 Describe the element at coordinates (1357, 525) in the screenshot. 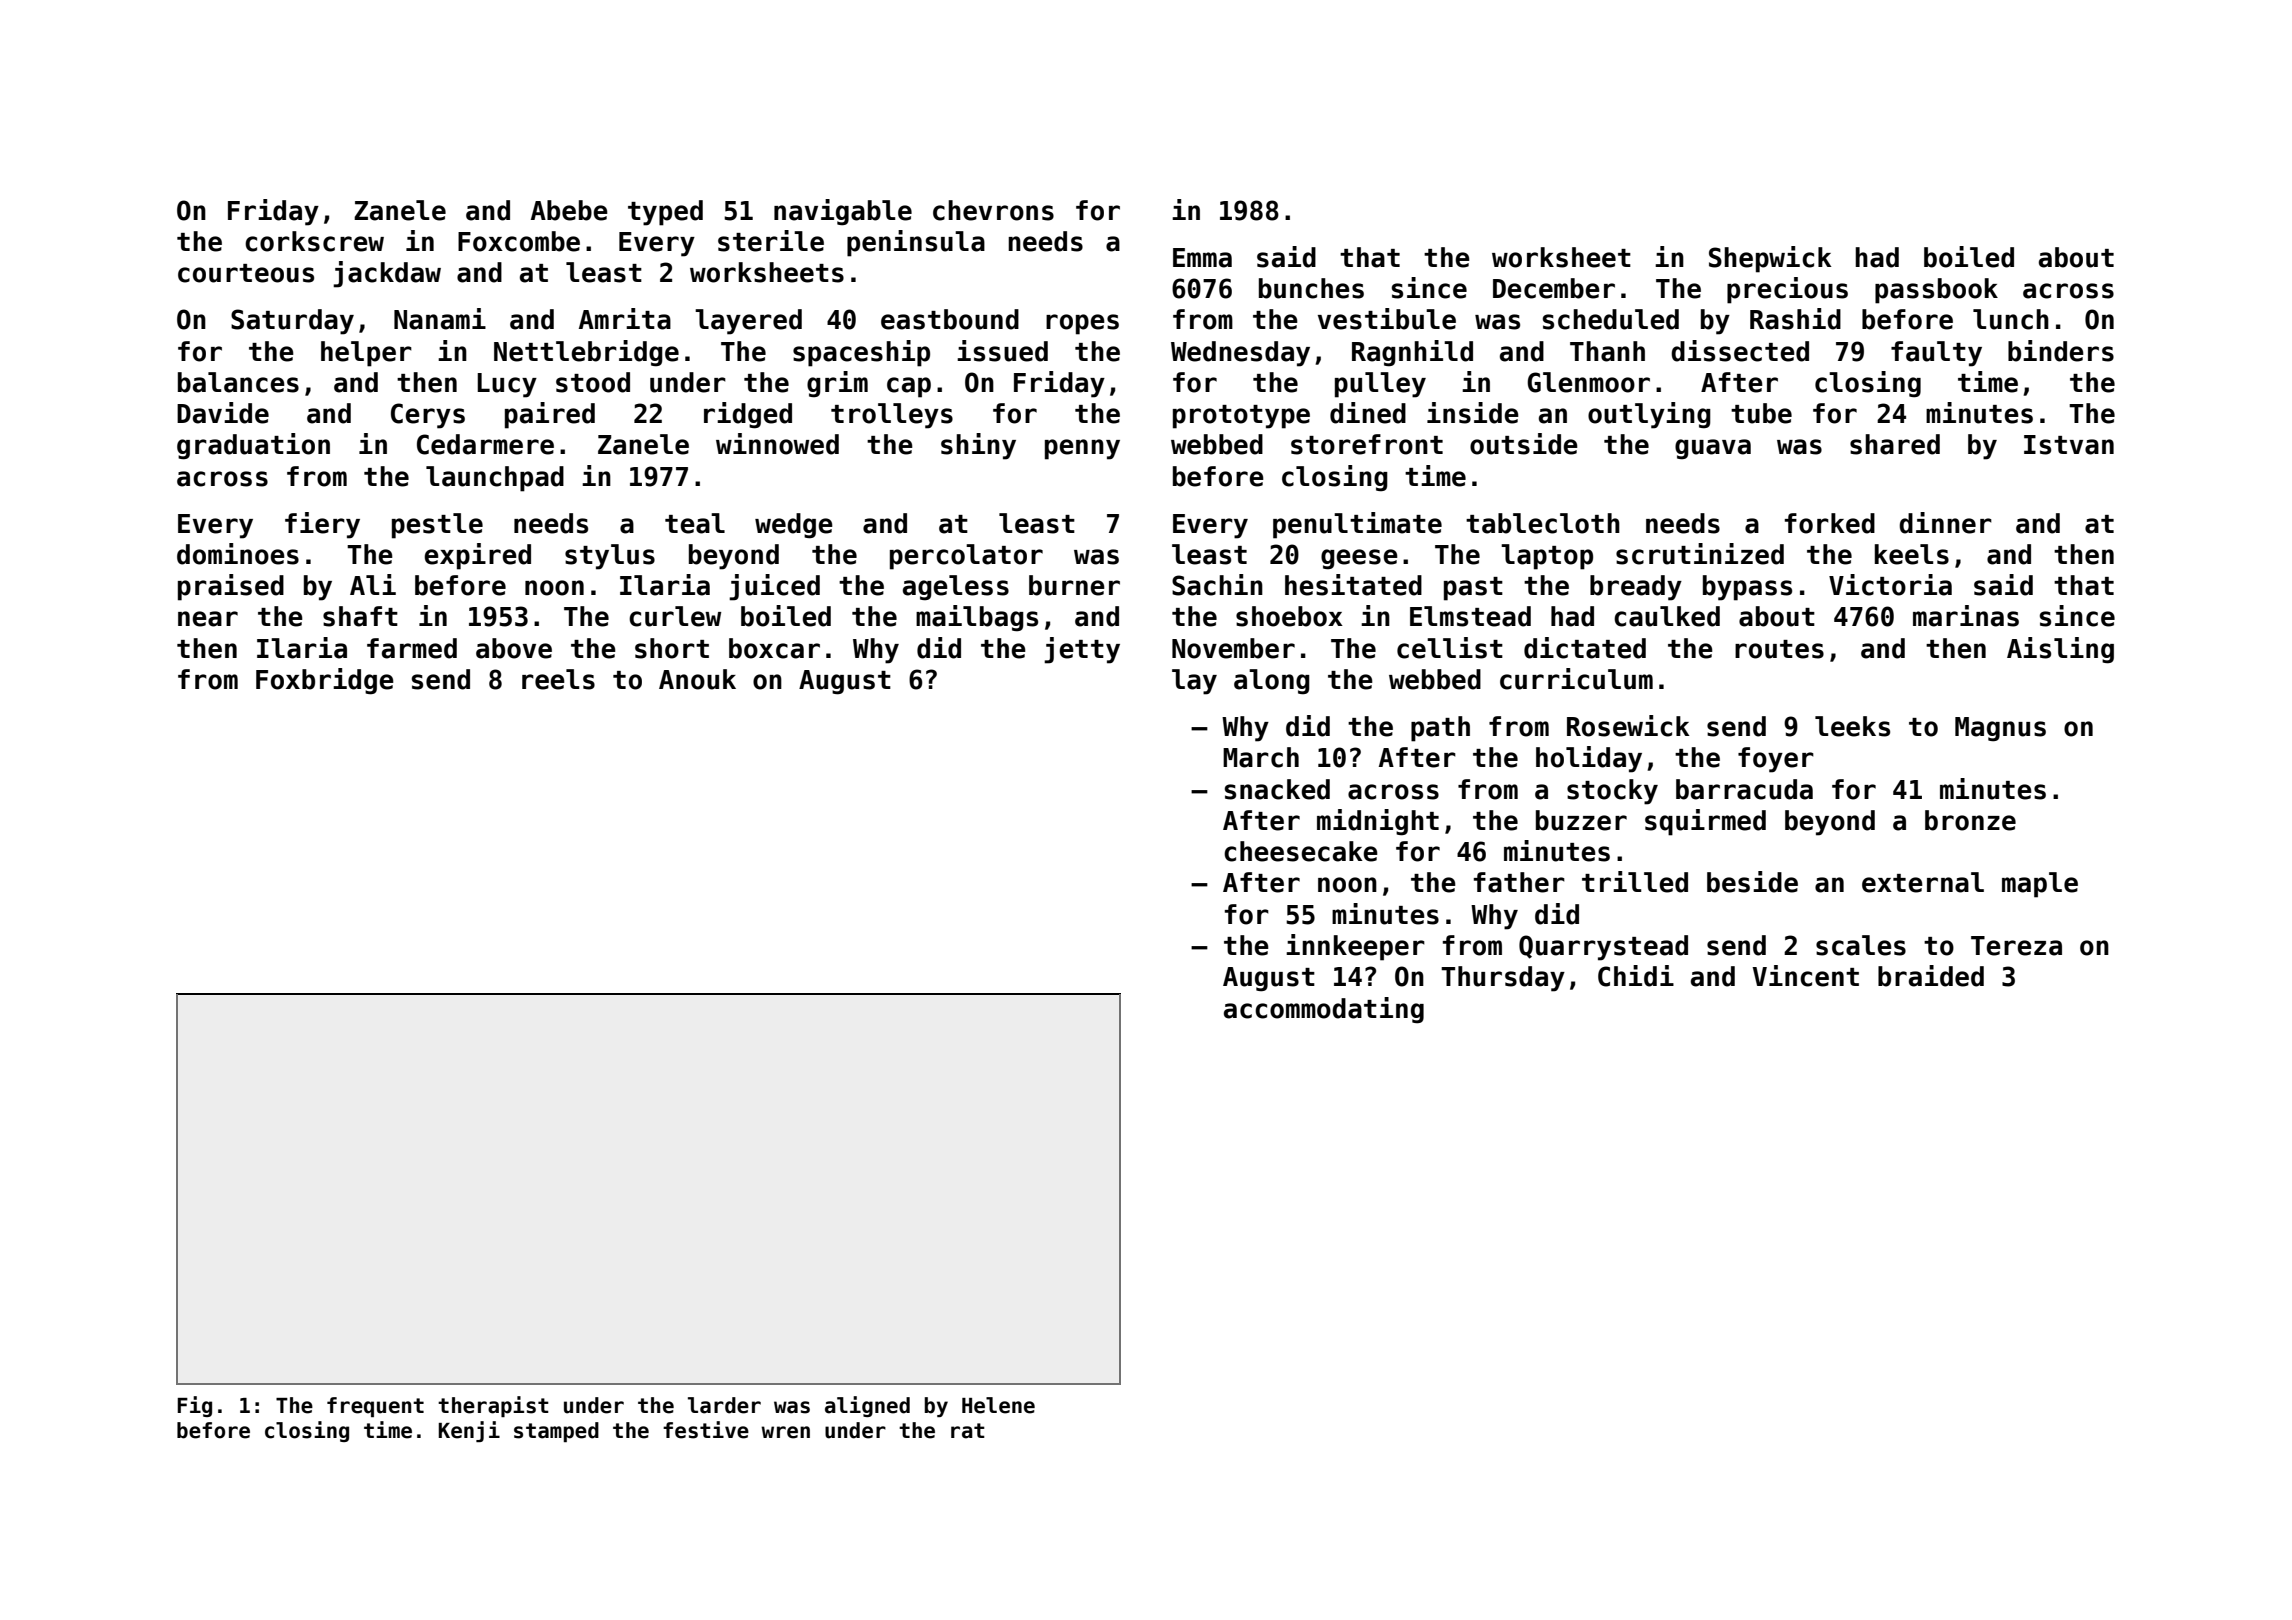

I see `penultimate` at that location.
